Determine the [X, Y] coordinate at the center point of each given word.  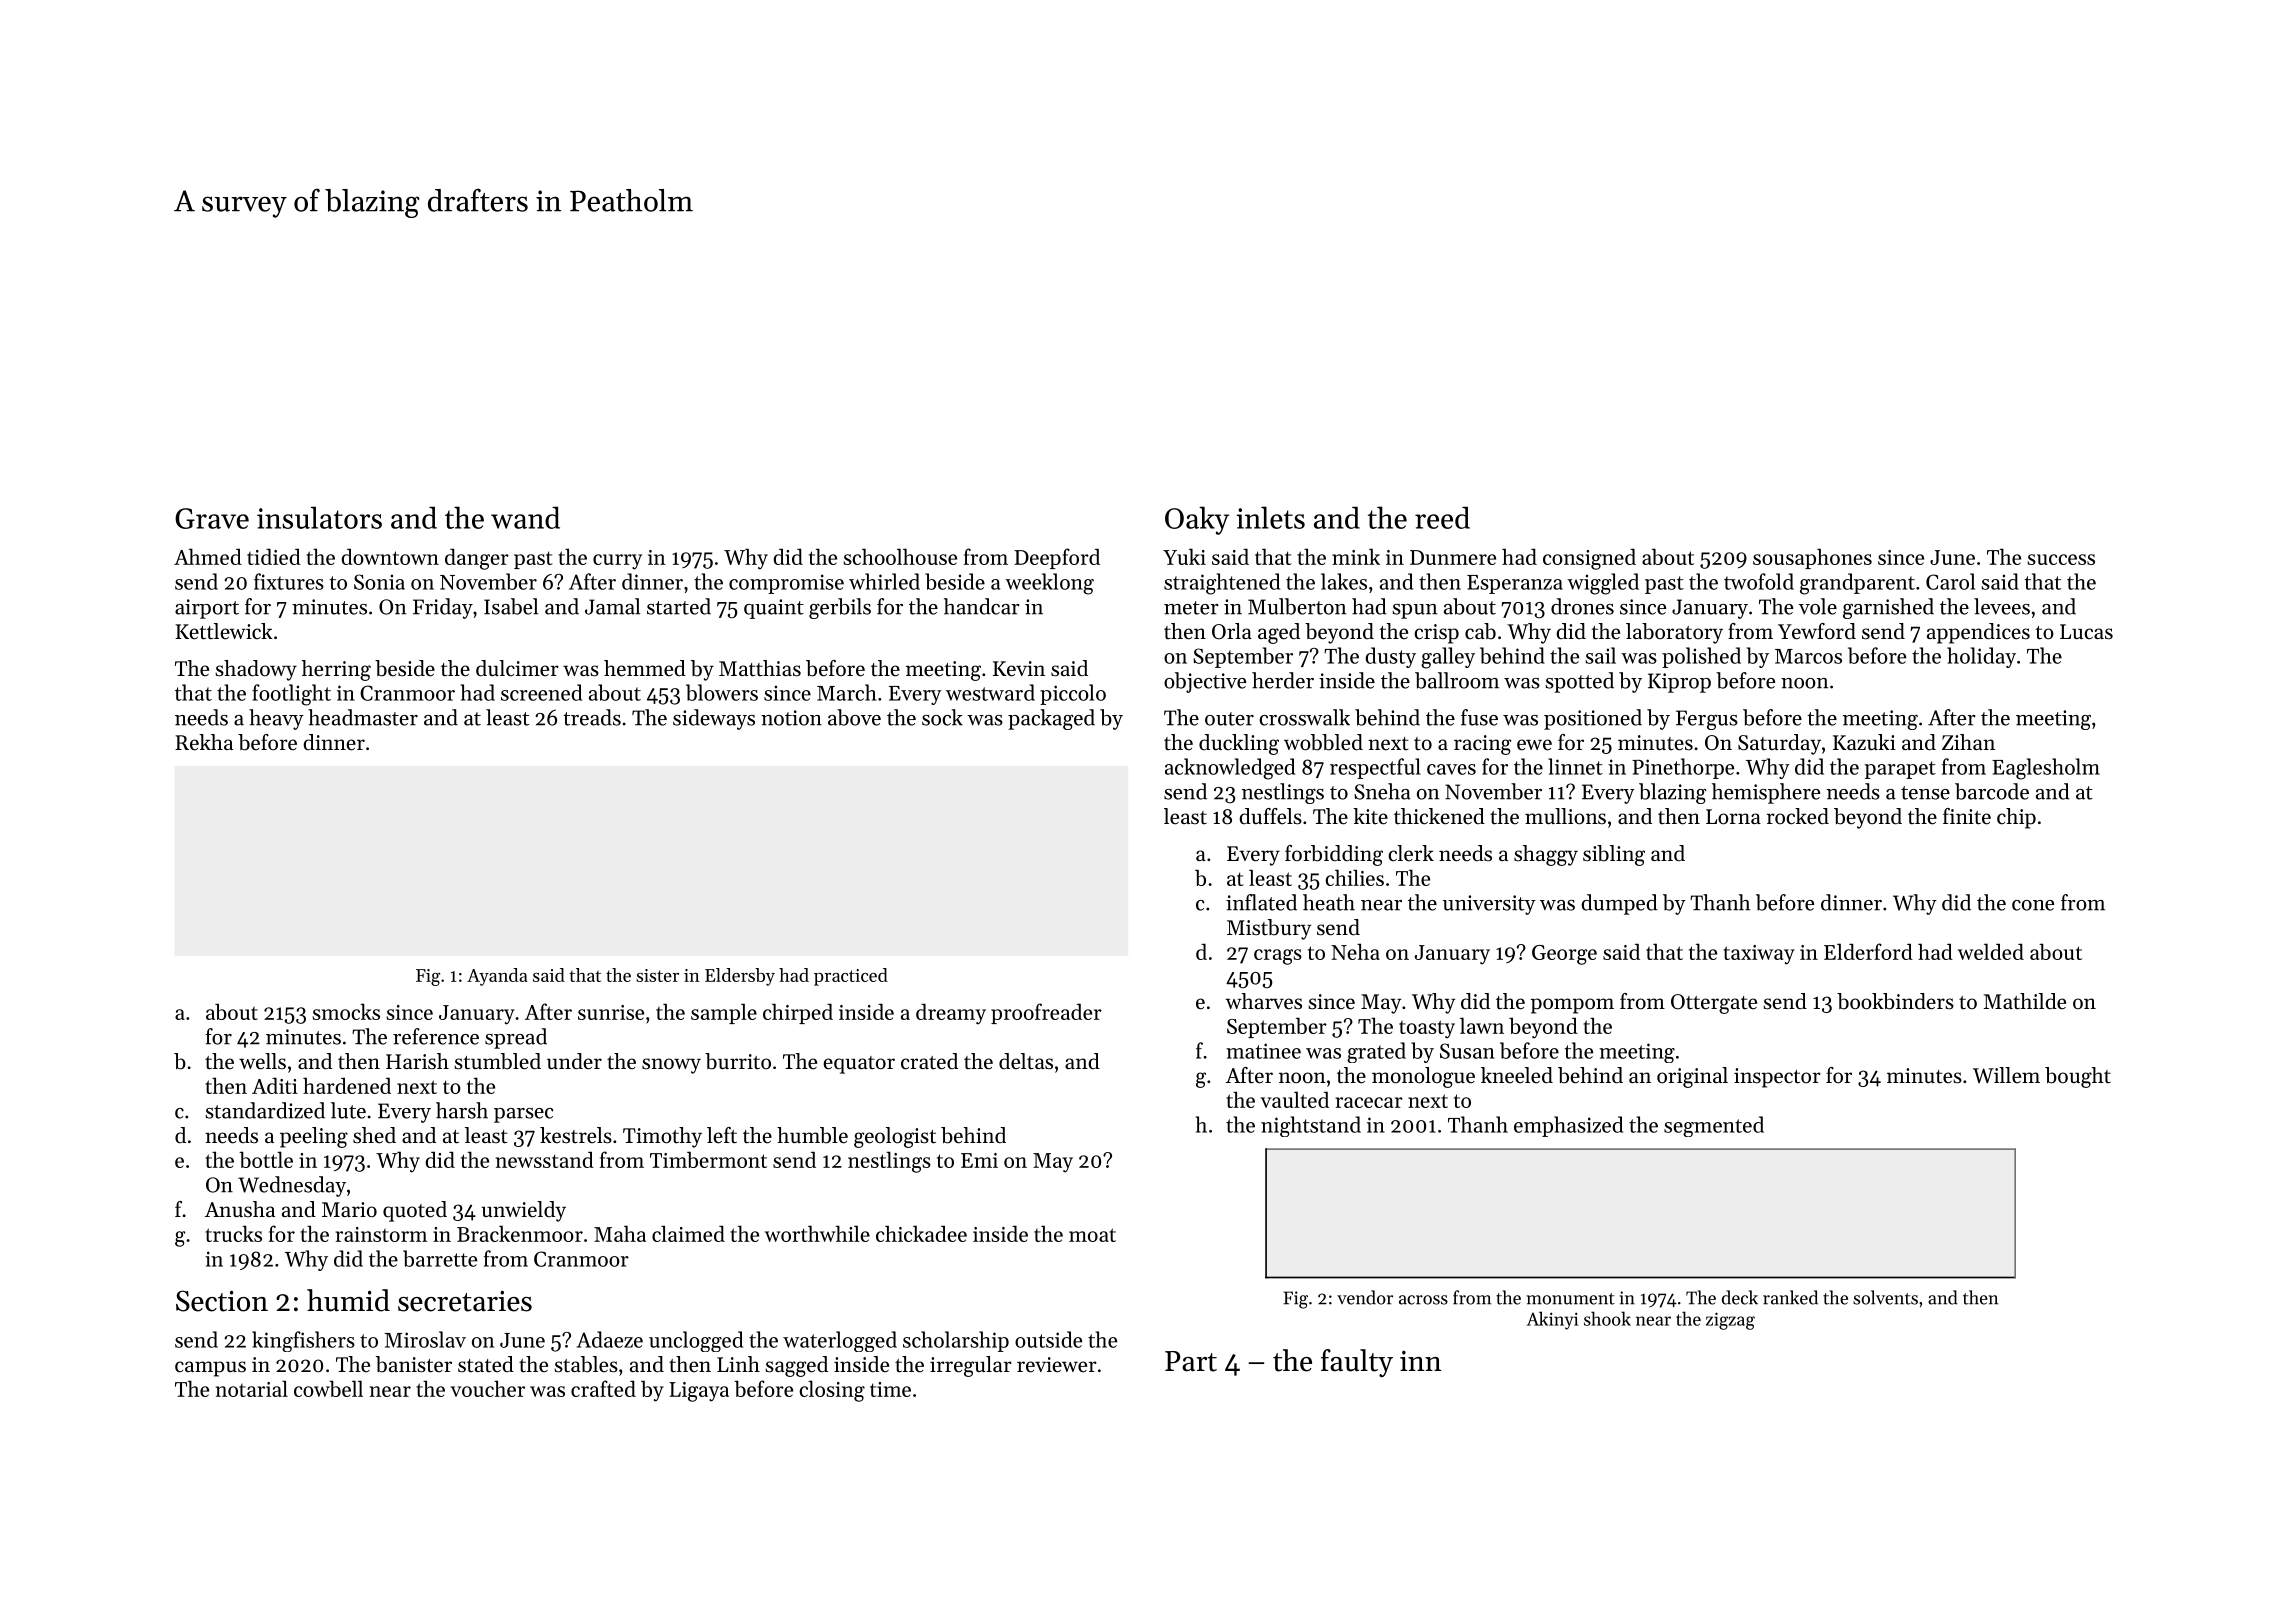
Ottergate [1714, 1004]
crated [929, 1061]
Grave [212, 518]
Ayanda [497, 977]
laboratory [1674, 633]
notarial [252, 1388]
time [890, 1389]
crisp [1436, 634]
